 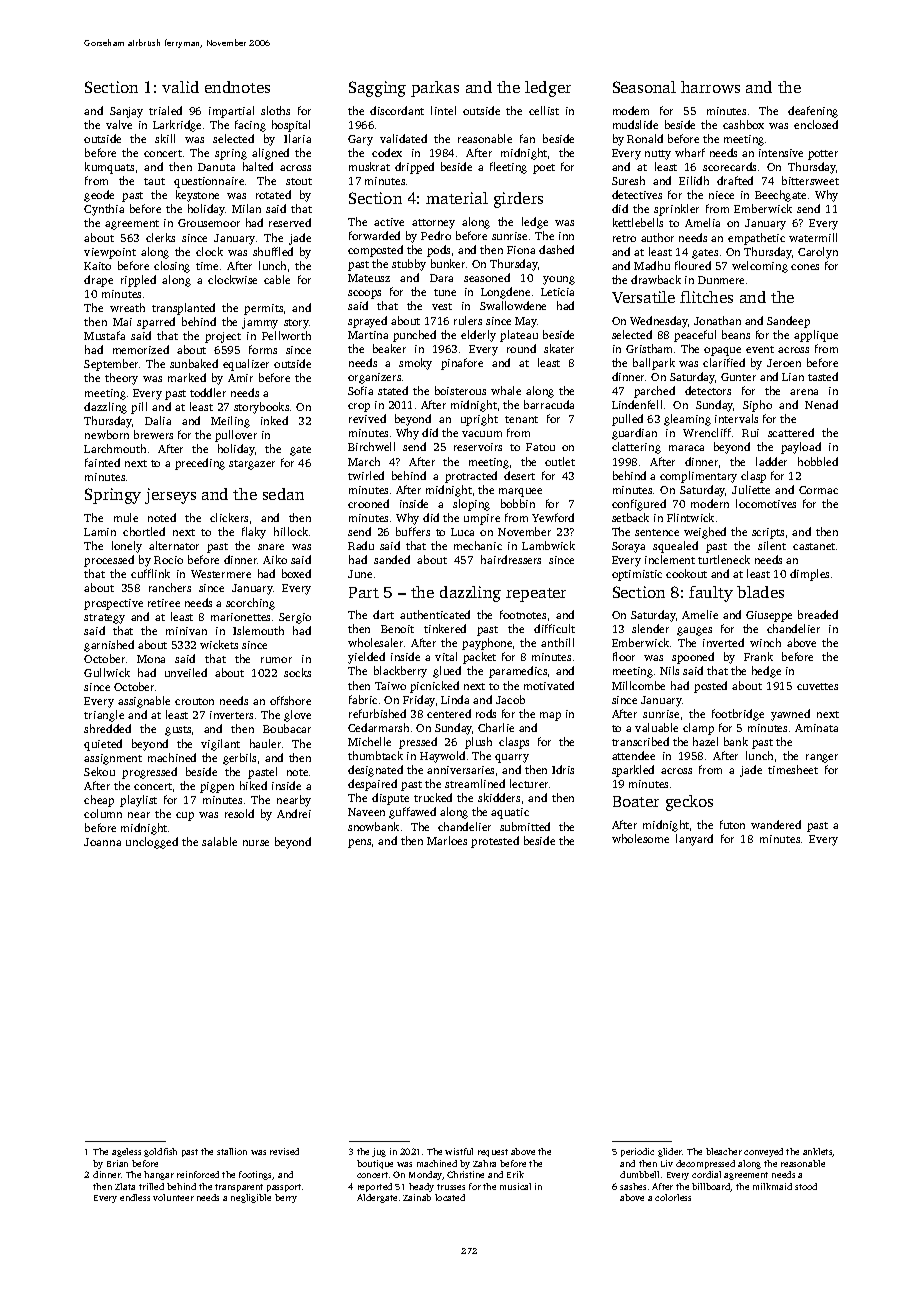 I want to click on squealed, so click(x=675, y=547).
